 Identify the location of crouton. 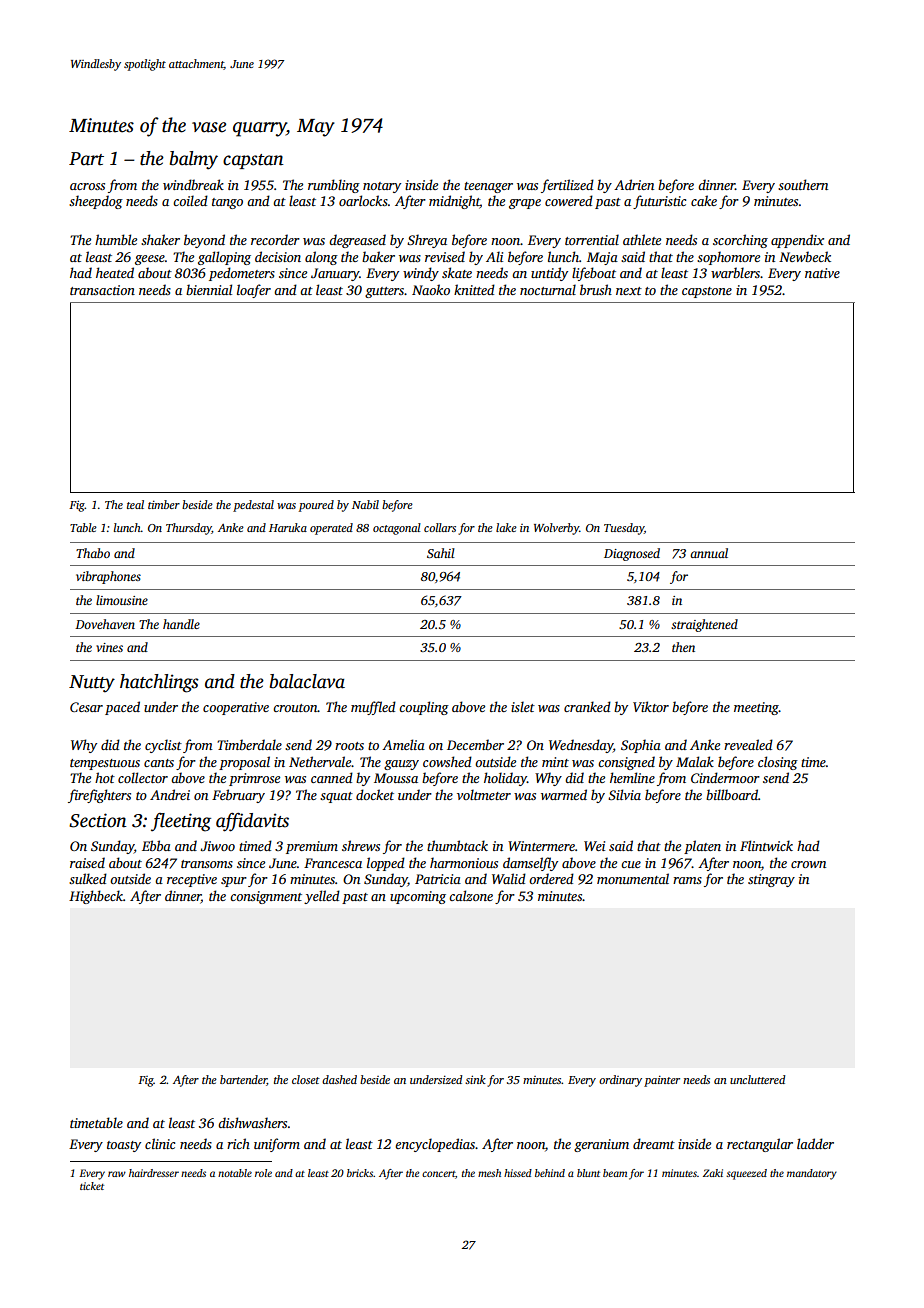
(295, 708).
